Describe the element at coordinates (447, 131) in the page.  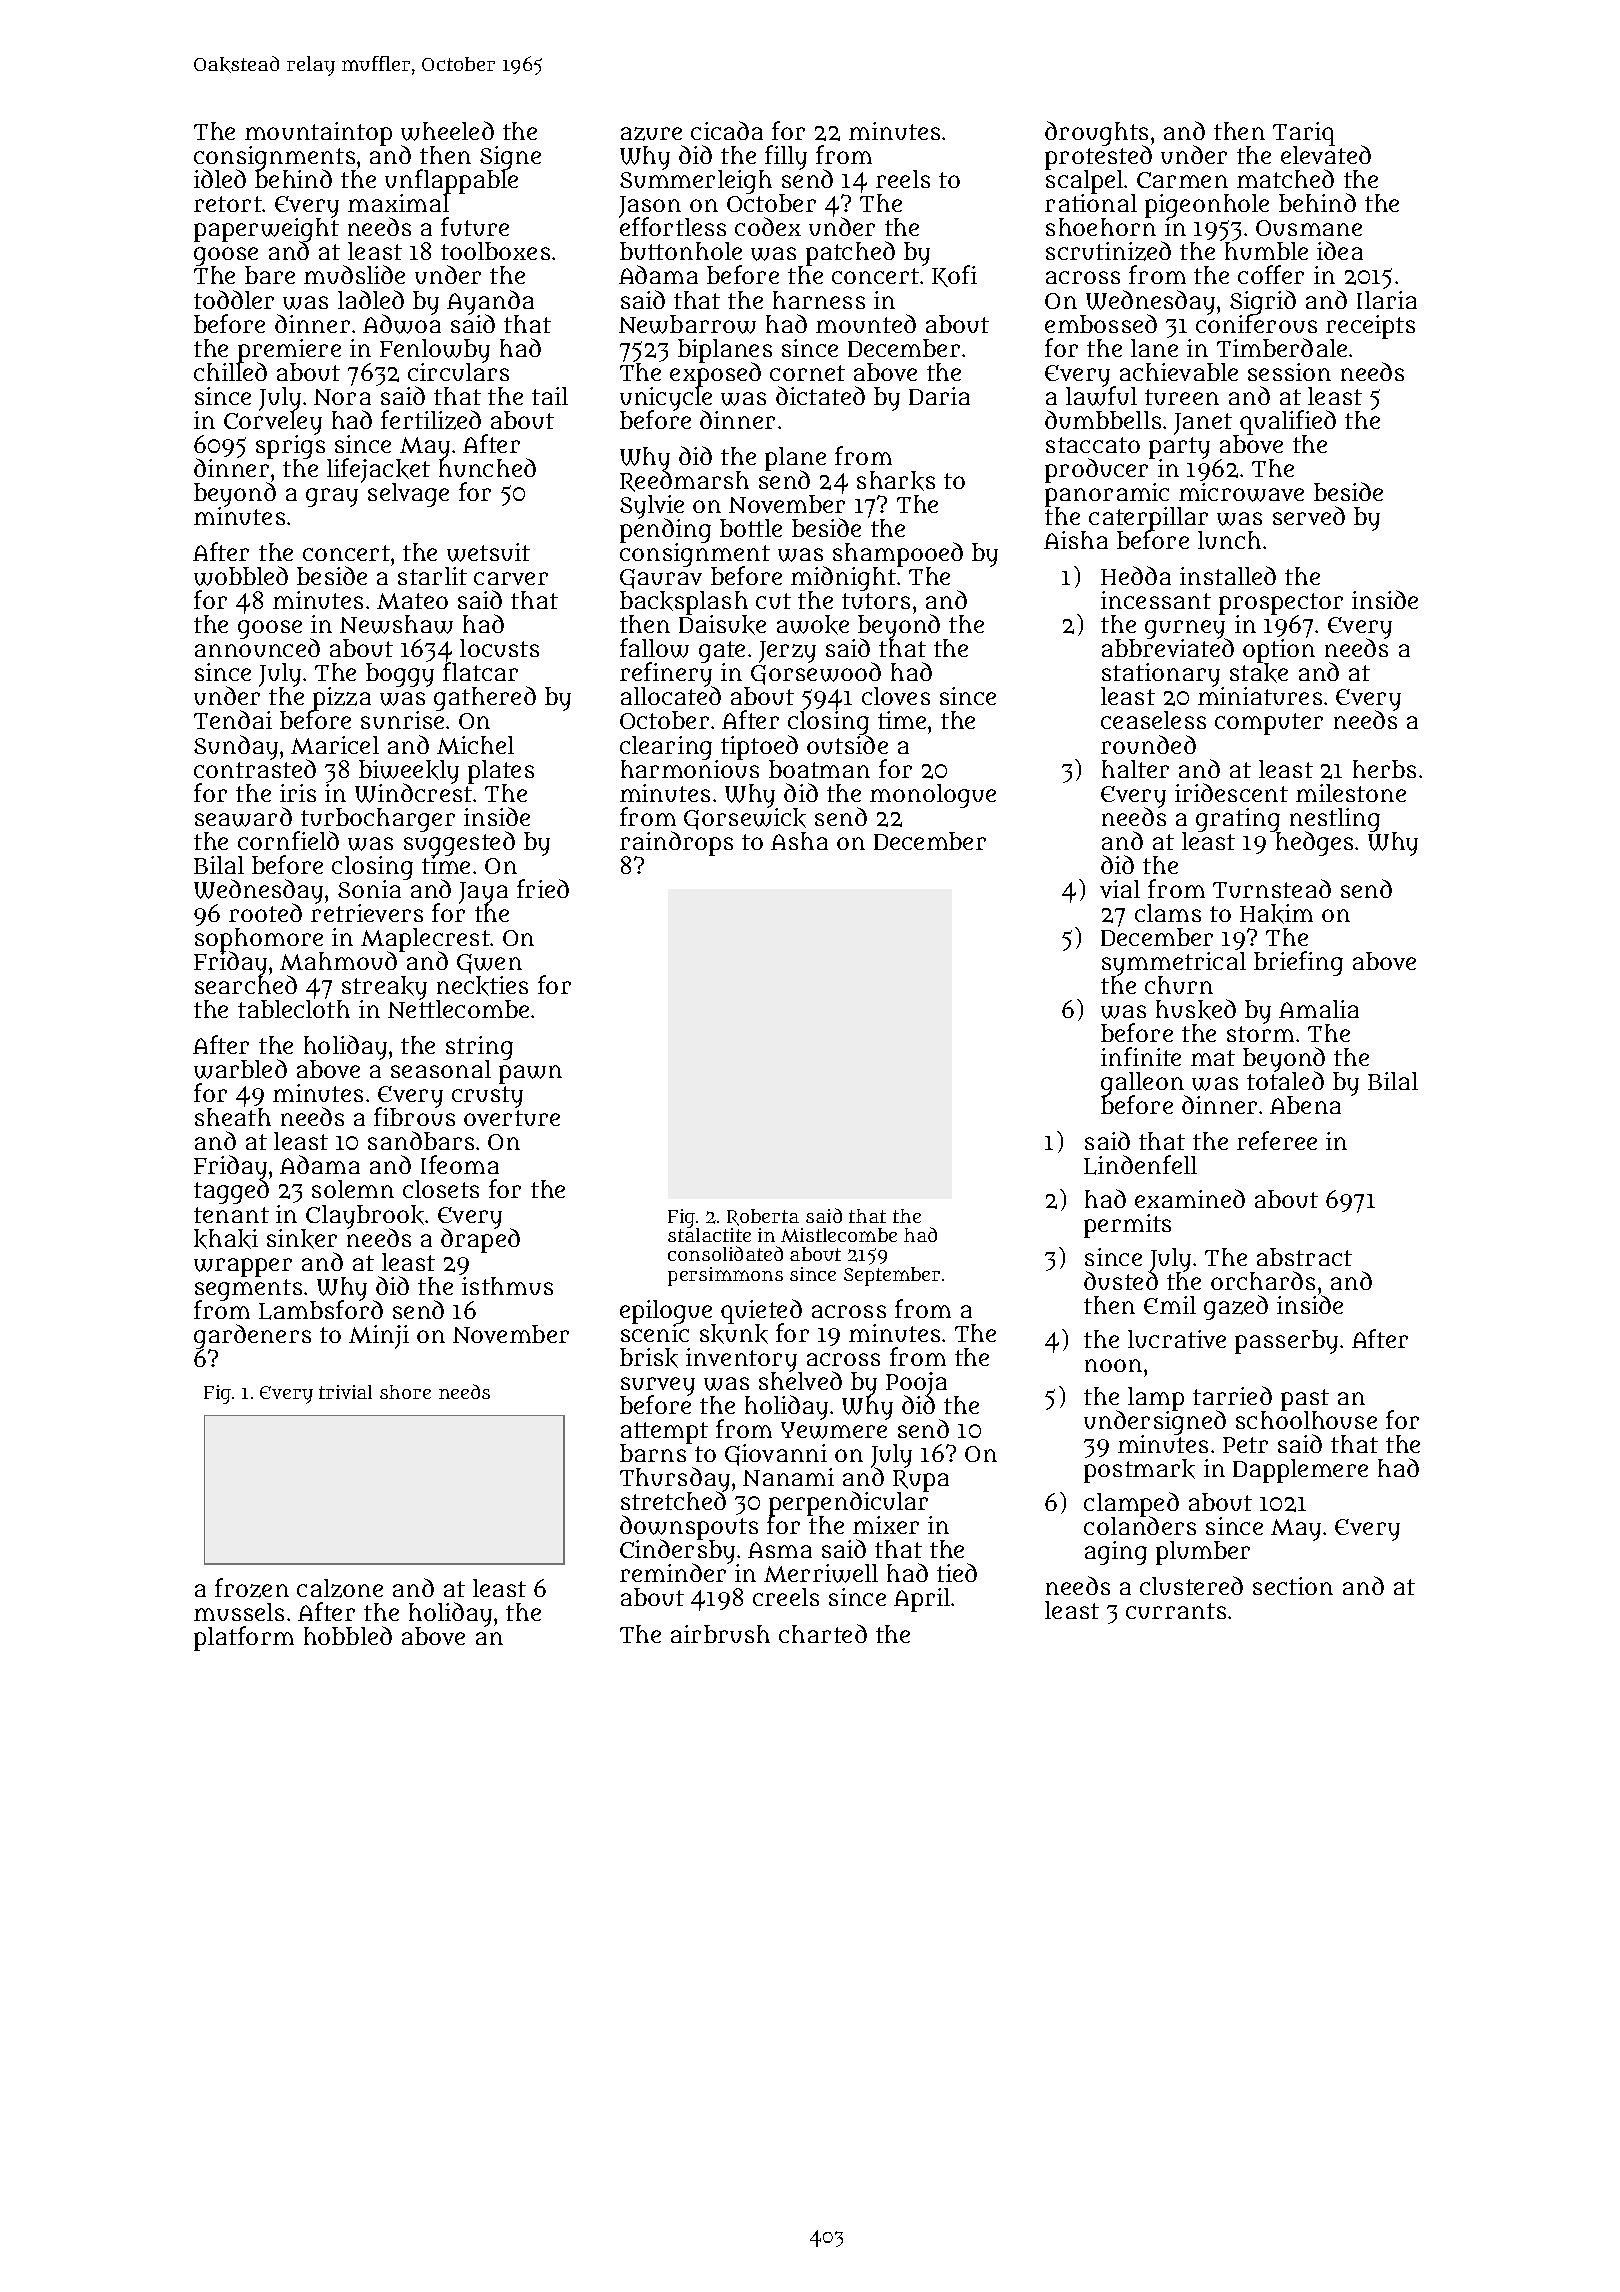
I see `wheeled` at that location.
